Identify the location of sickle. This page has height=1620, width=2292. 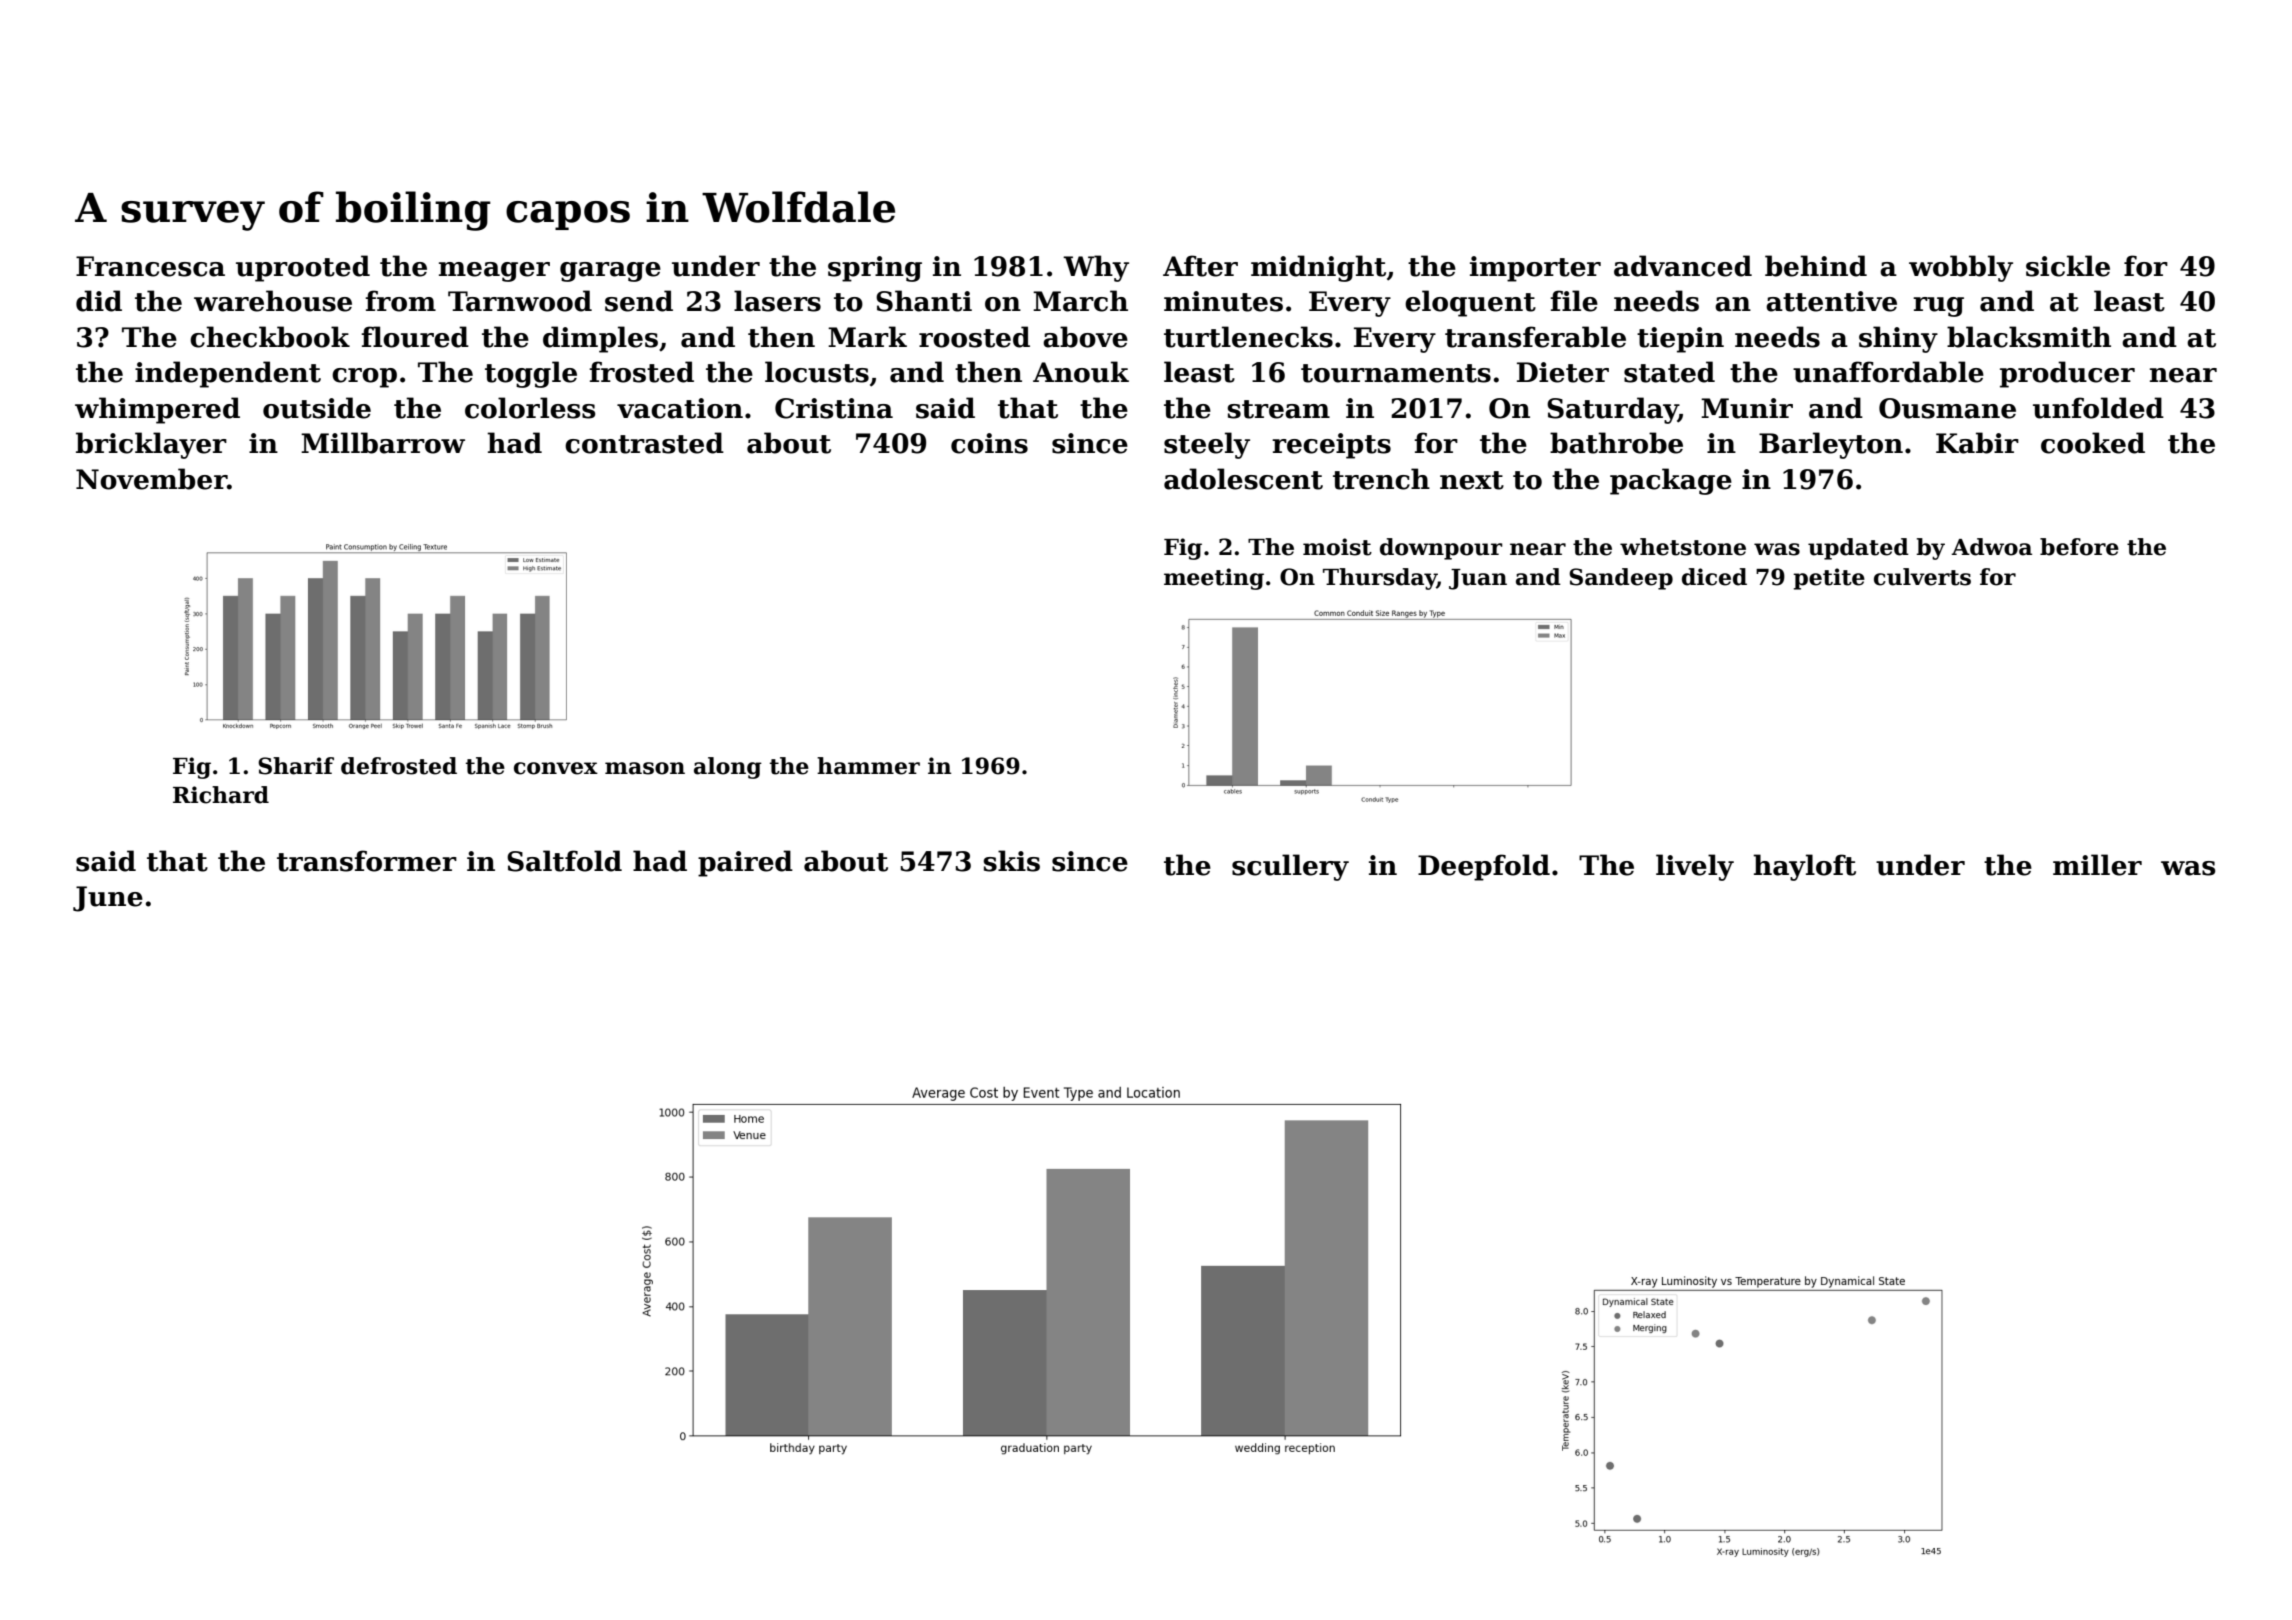
(2068, 266).
